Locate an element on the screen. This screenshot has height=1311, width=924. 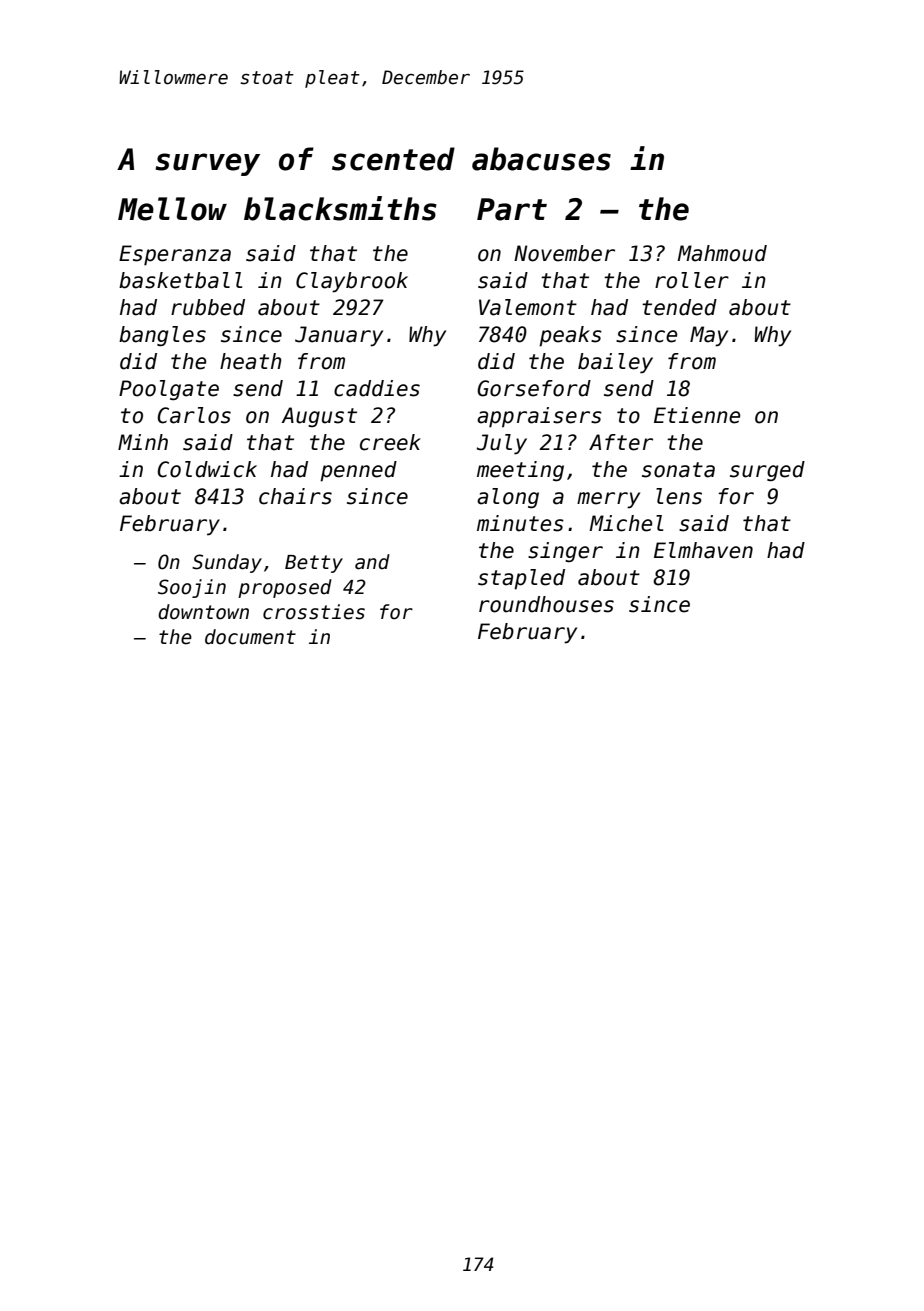
Mahmoud is located at coordinates (722, 253).
